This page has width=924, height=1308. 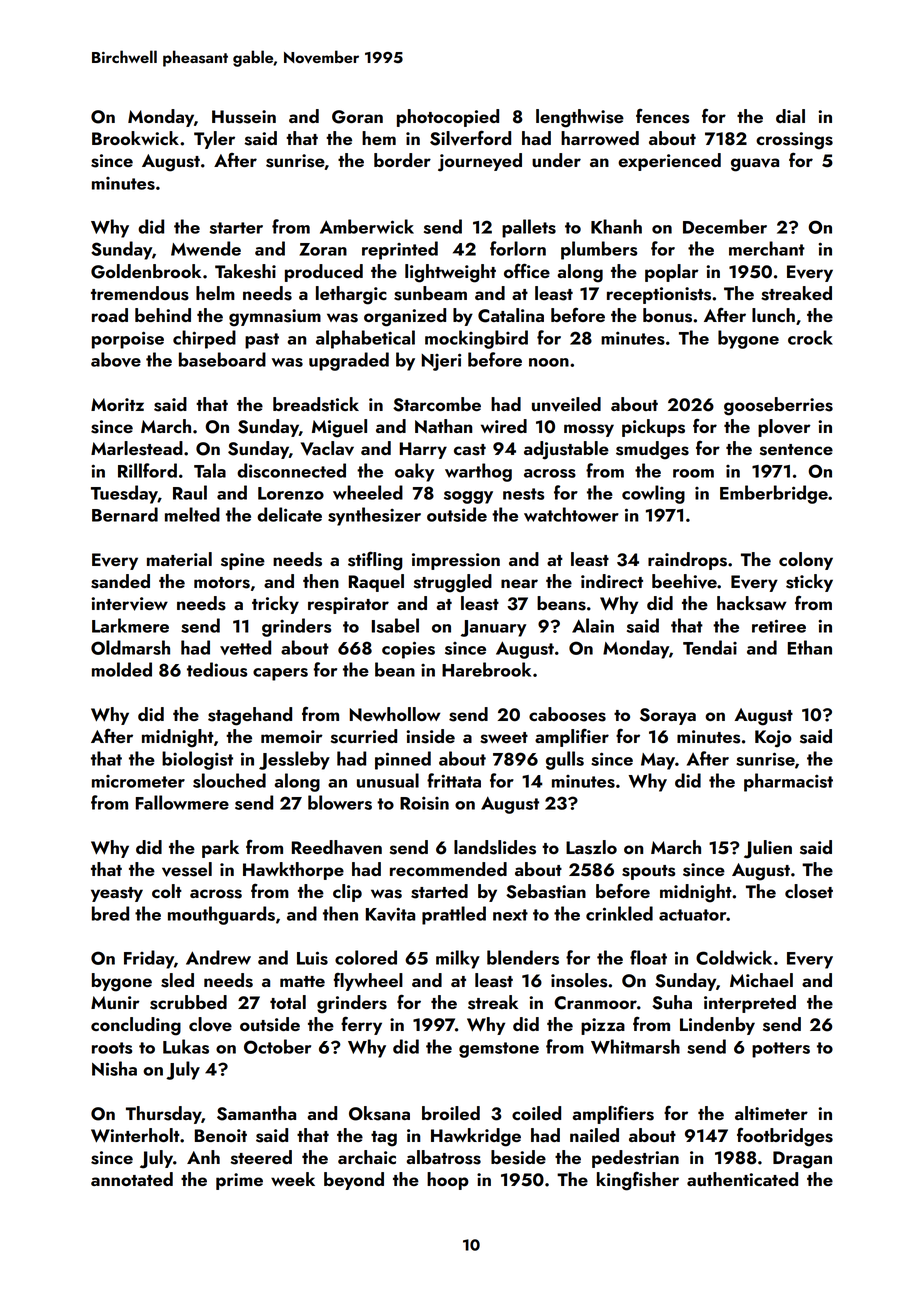 I want to click on Tala, so click(x=210, y=470).
